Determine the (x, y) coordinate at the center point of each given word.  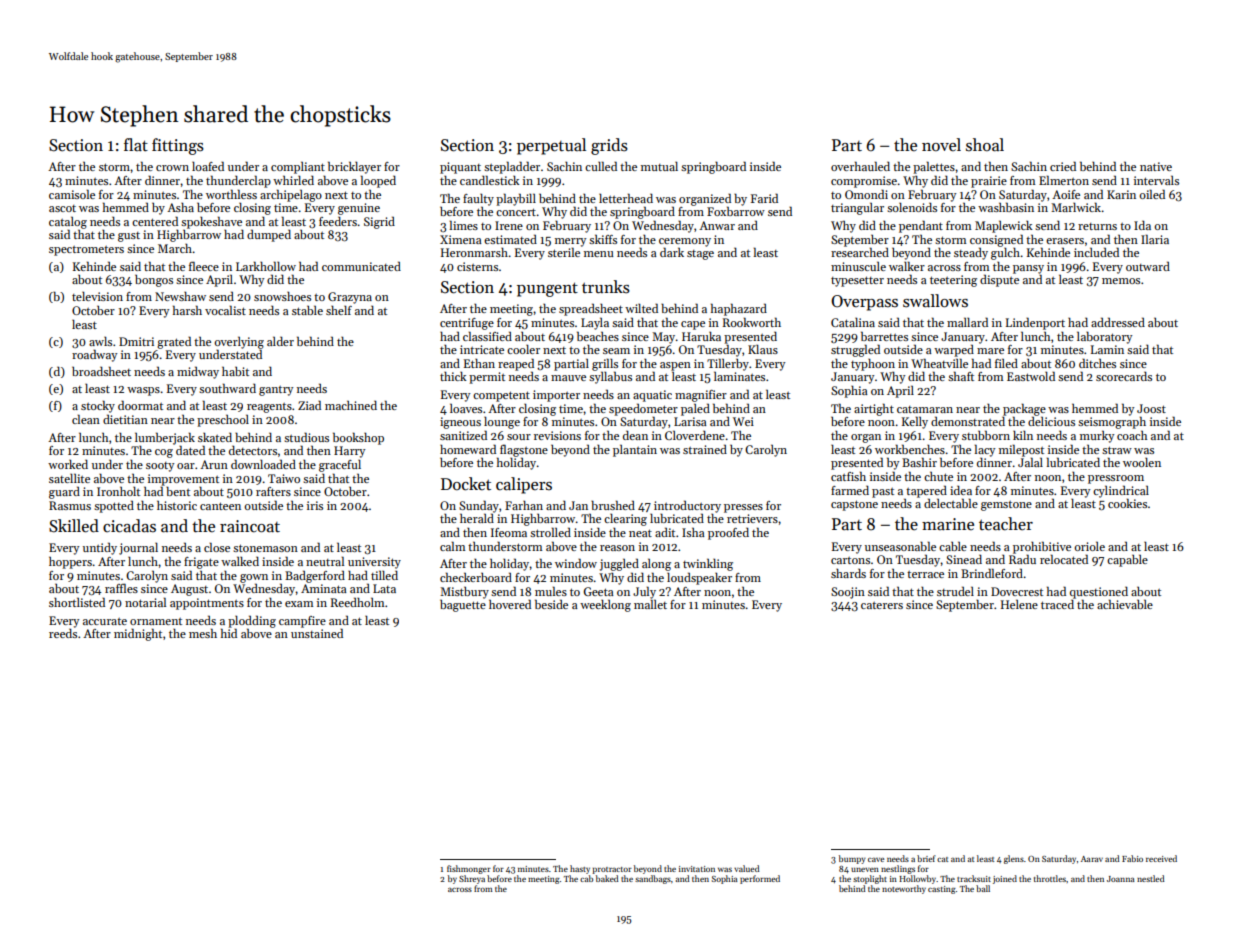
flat (136, 144)
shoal (985, 145)
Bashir (919, 462)
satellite (69, 478)
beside (551, 604)
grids (609, 146)
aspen (675, 366)
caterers (882, 605)
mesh (203, 633)
